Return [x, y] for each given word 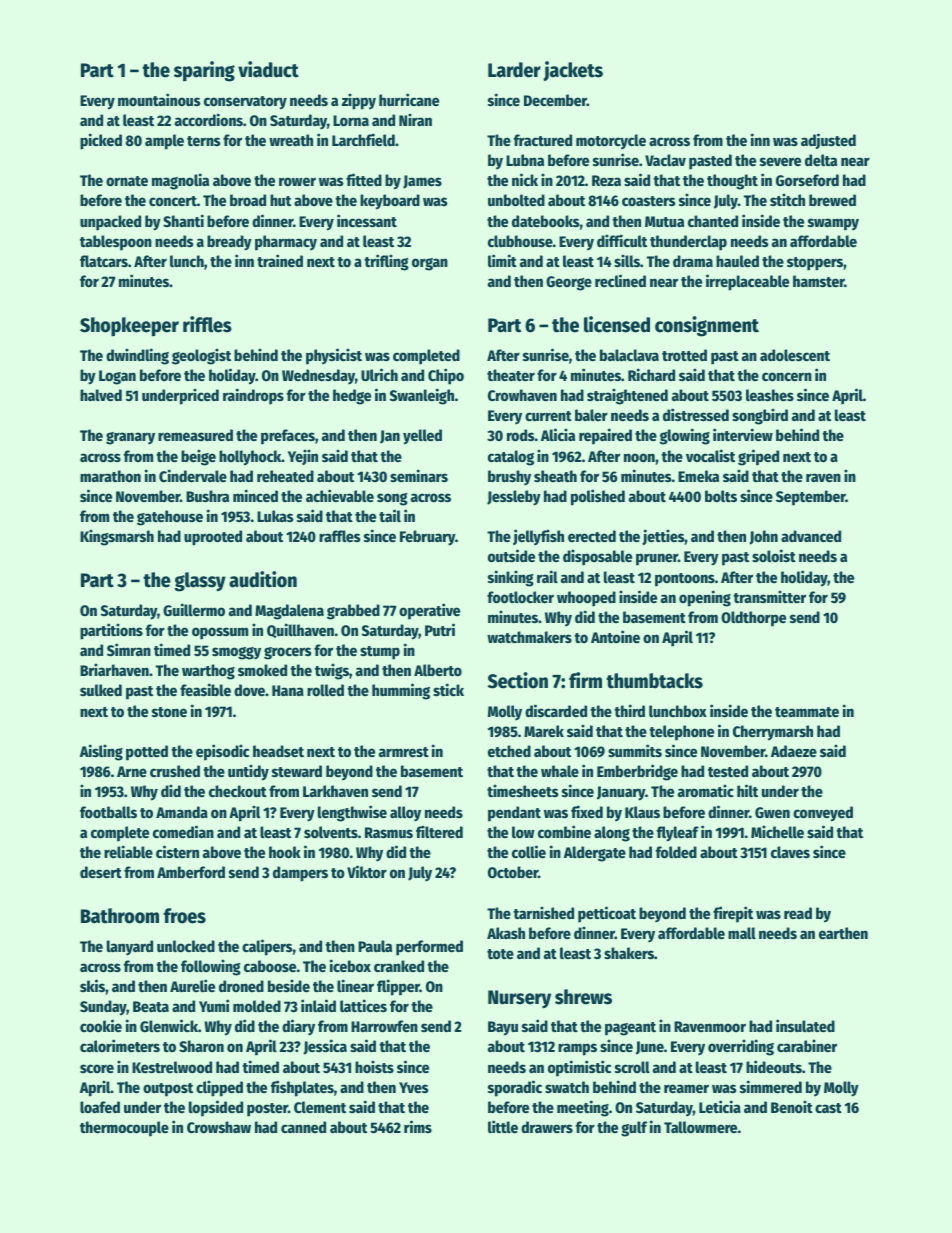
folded [676, 852]
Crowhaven [522, 395]
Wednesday [318, 377]
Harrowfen [384, 1026]
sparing [204, 71]
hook [285, 852]
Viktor [367, 871]
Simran [129, 649]
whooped [586, 599]
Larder [514, 70]
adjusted [828, 141]
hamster [819, 281]
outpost [168, 1090]
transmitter [769, 596]
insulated [805, 1025]
